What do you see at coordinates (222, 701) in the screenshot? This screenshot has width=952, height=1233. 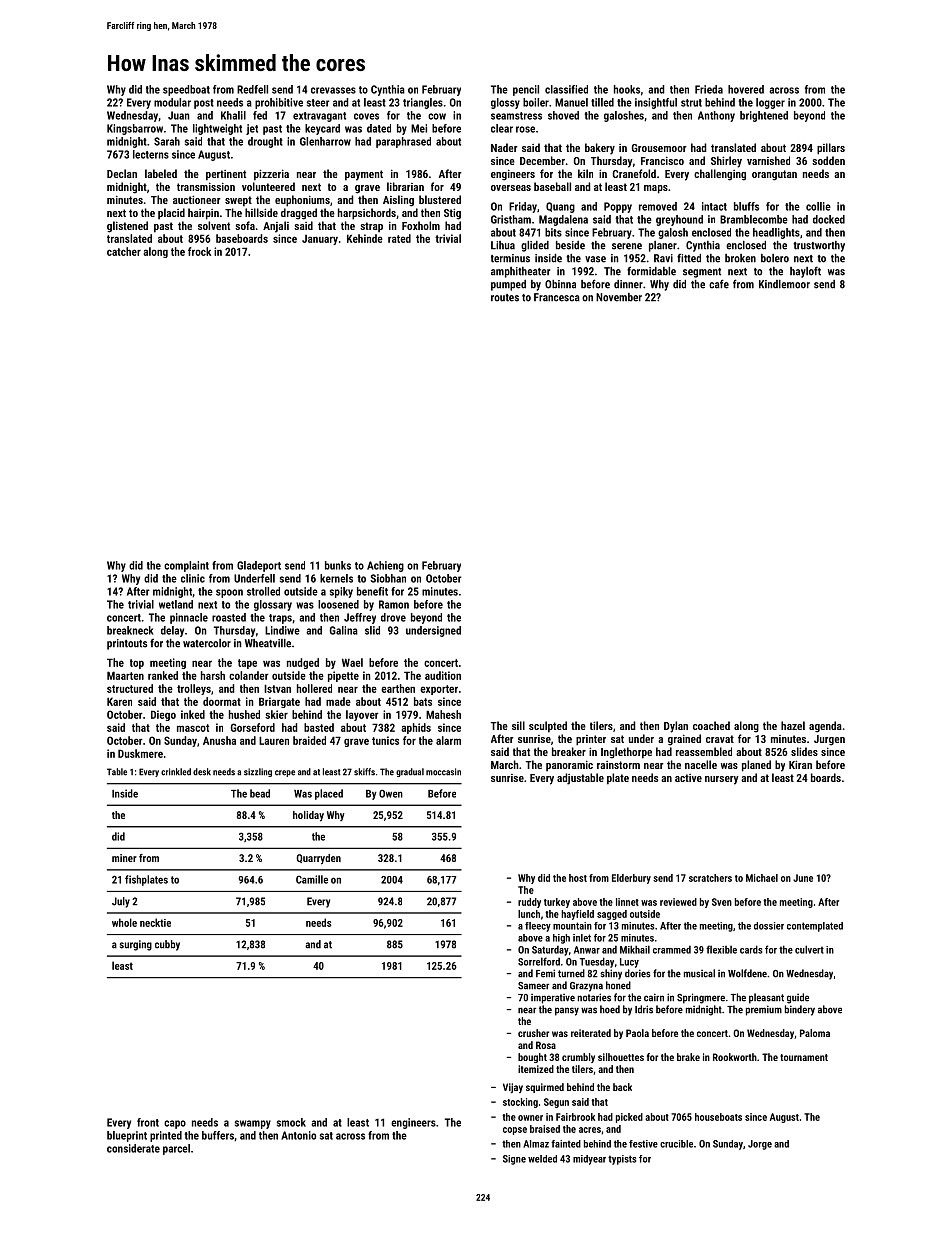 I see `doormat` at bounding box center [222, 701].
